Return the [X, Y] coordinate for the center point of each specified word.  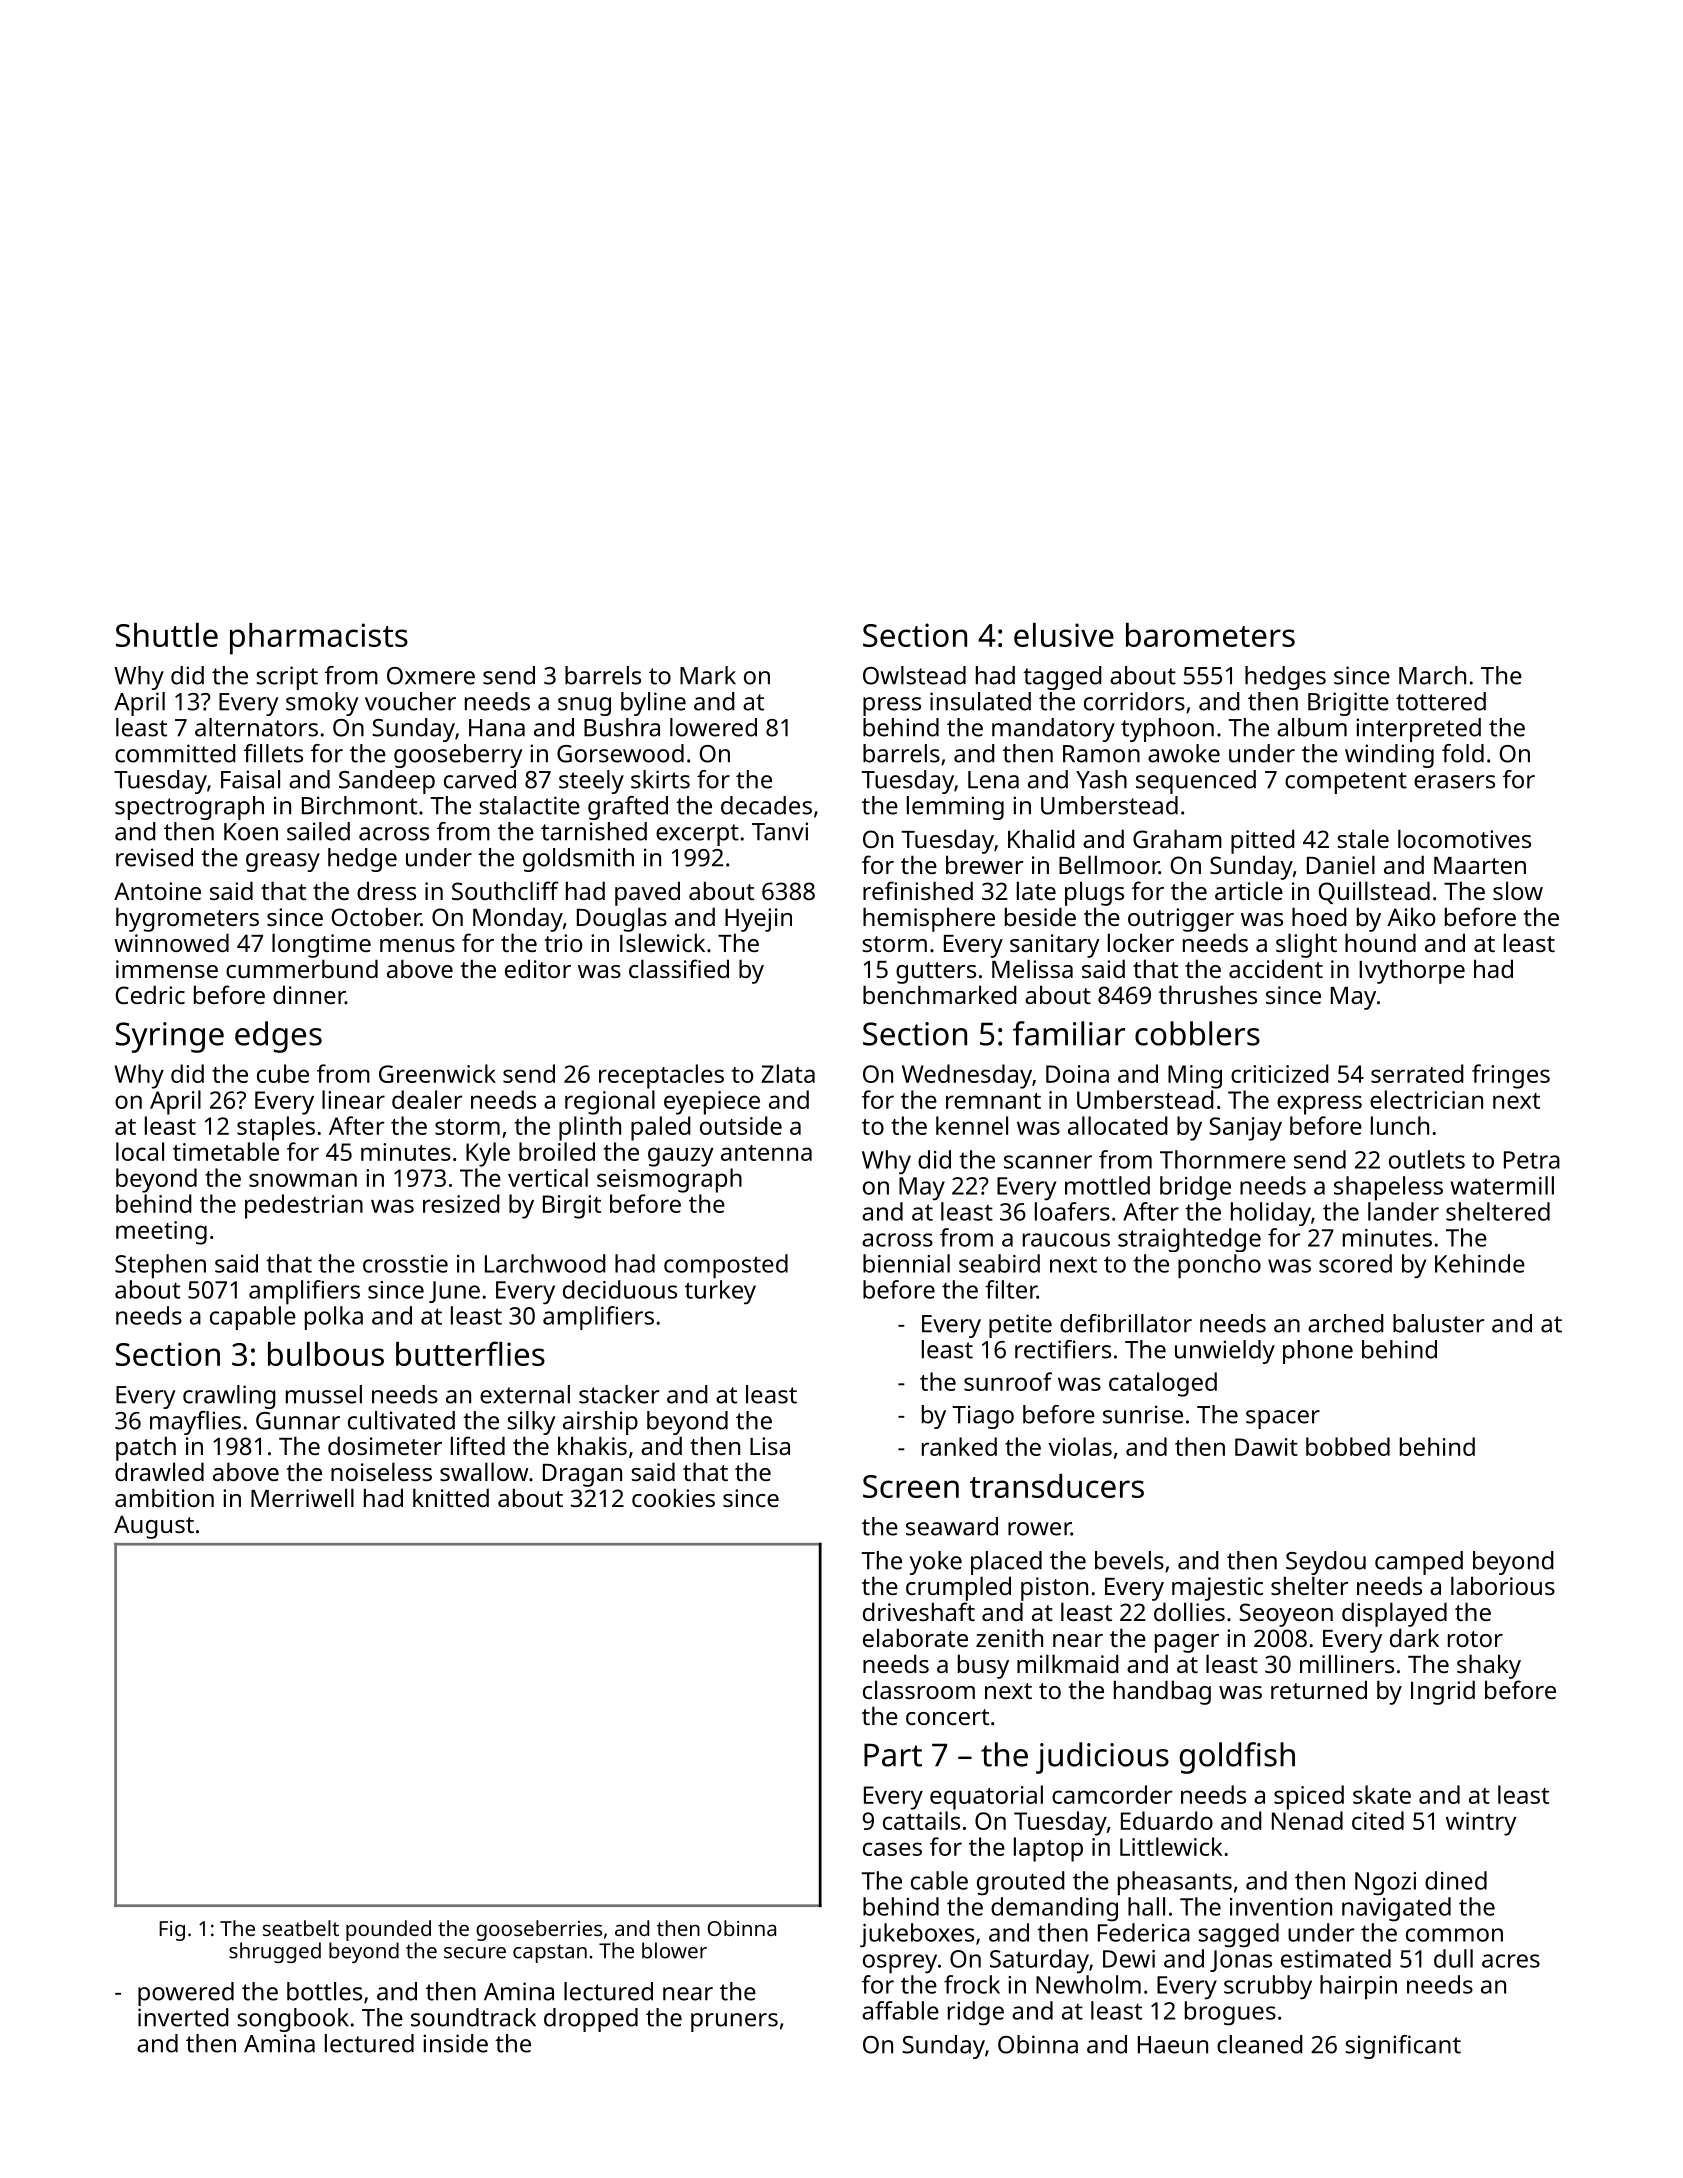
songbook [293, 2020]
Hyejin [758, 920]
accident [1276, 968]
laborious [1503, 1585]
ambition [164, 1497]
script [287, 678]
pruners [734, 2022]
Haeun [1173, 2045]
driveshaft [919, 1611]
